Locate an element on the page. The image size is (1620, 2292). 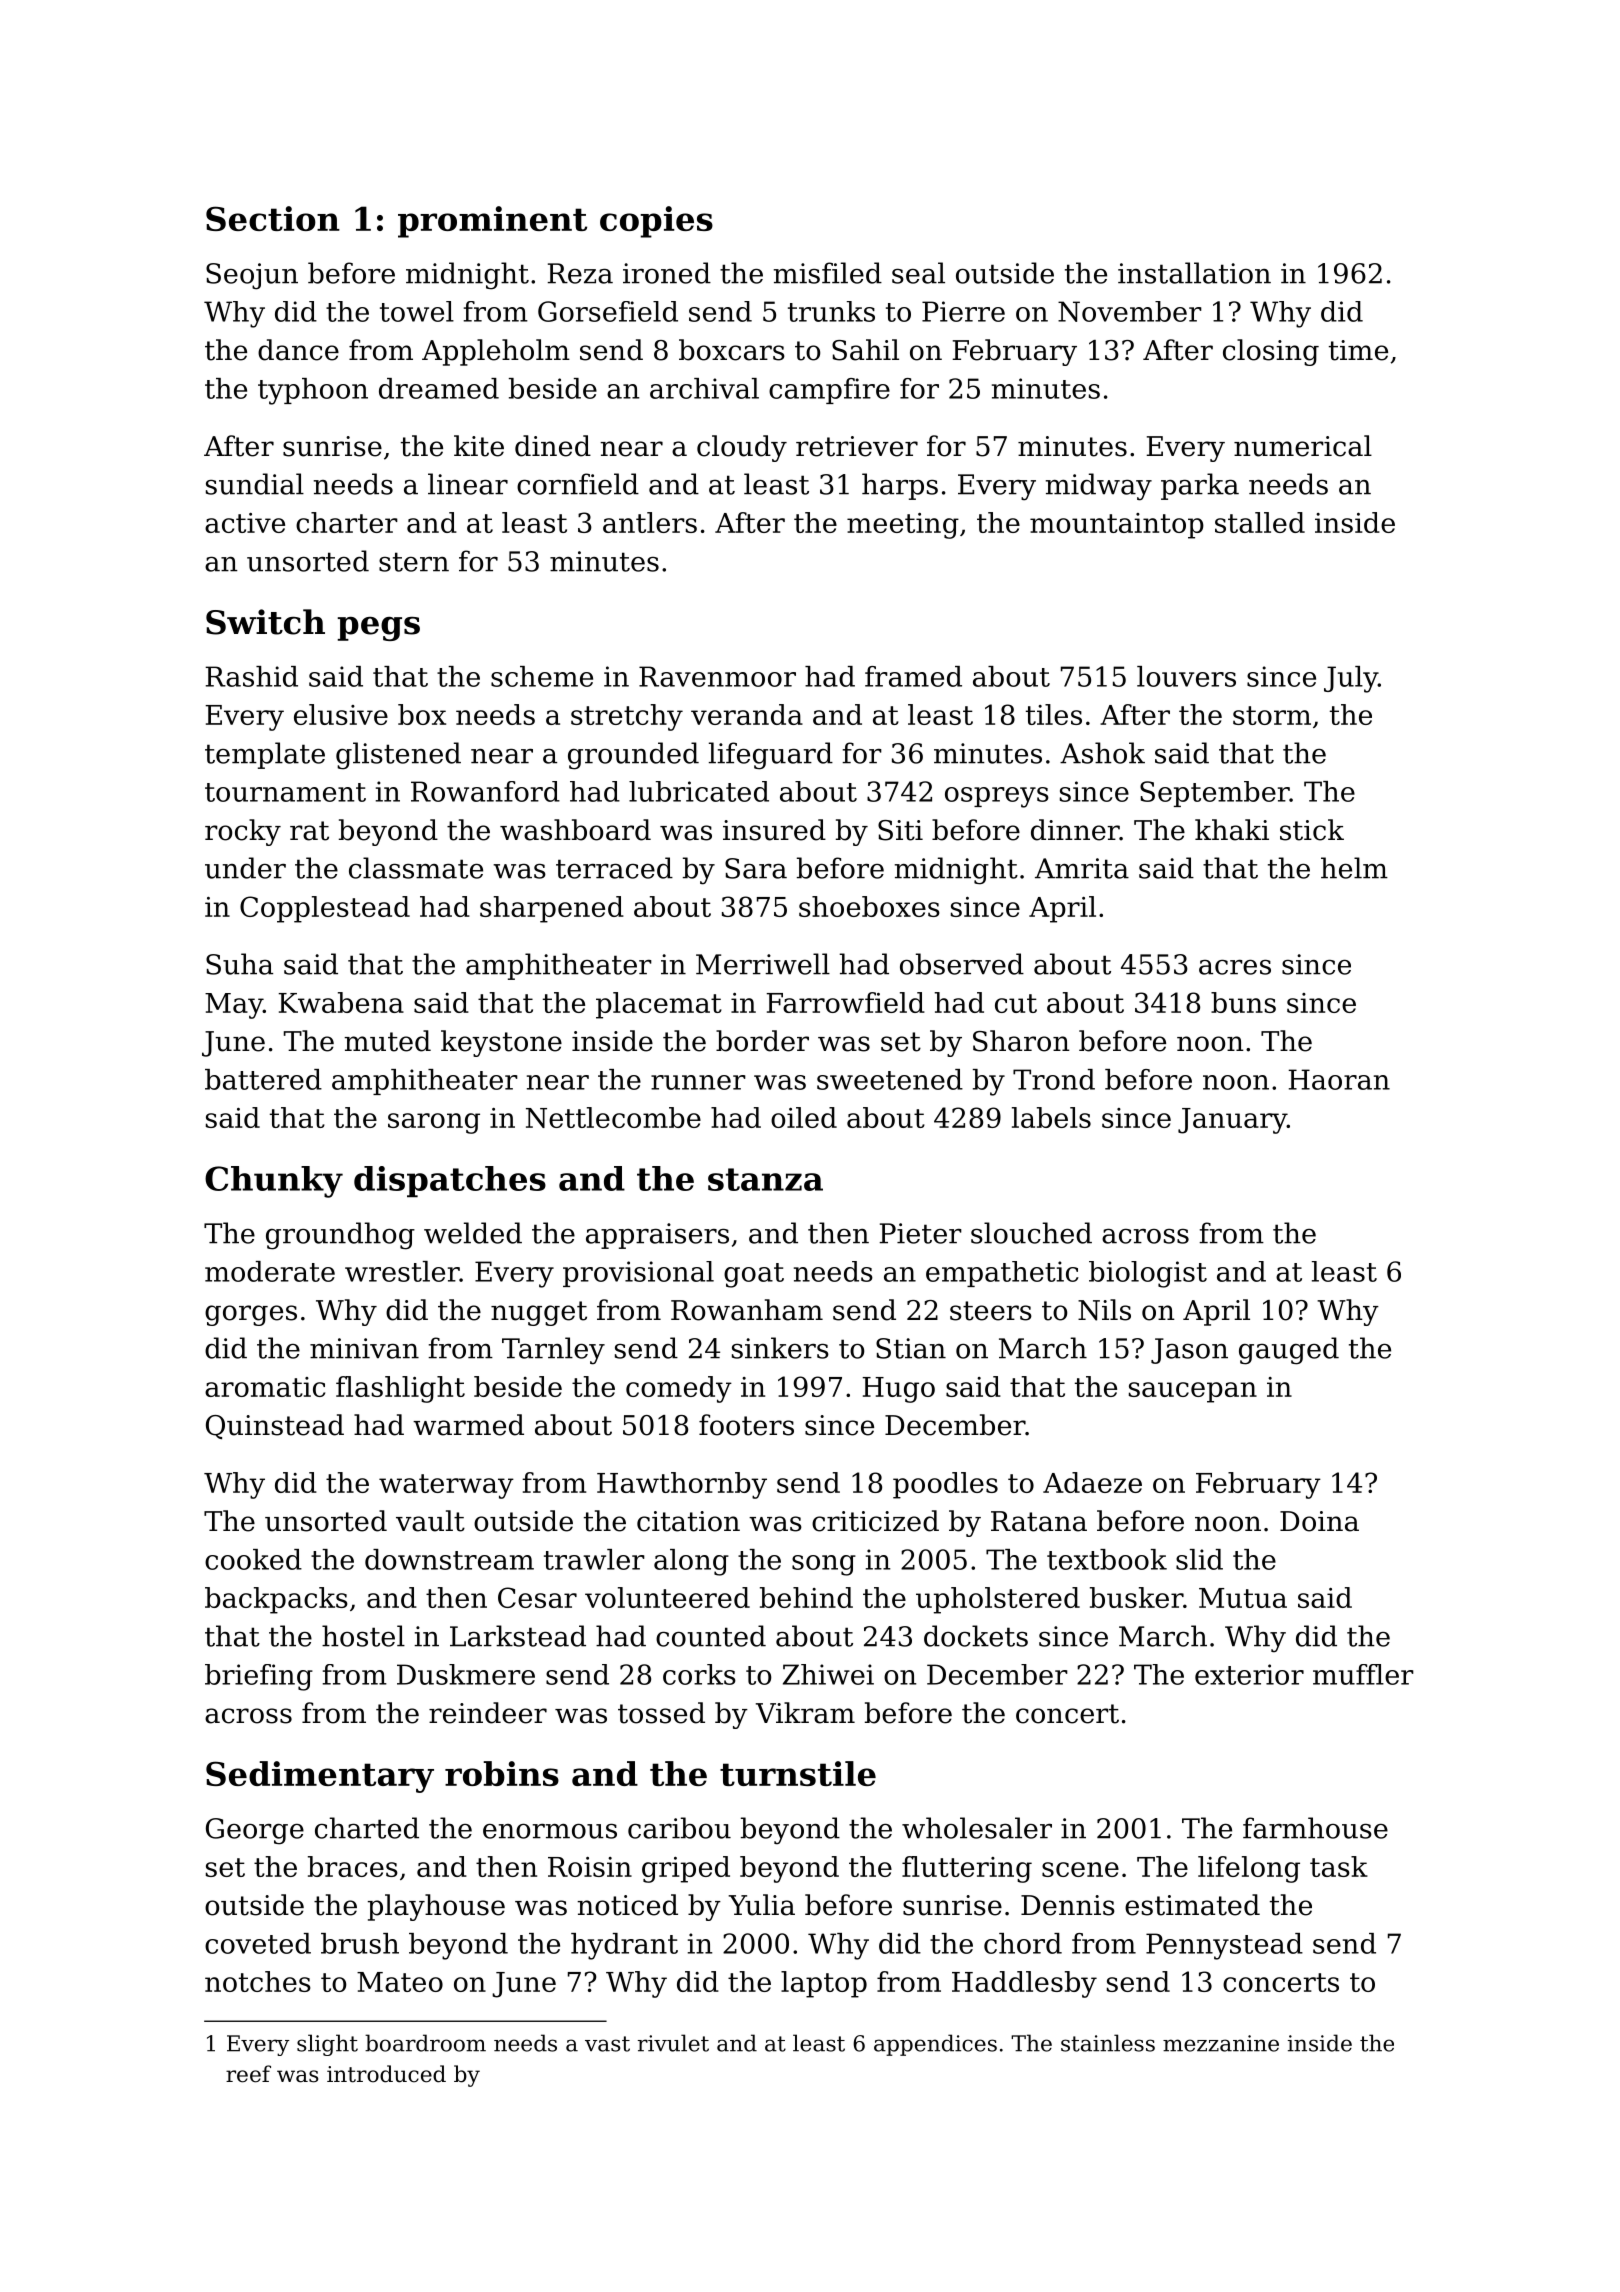
reef is located at coordinates (248, 2074).
